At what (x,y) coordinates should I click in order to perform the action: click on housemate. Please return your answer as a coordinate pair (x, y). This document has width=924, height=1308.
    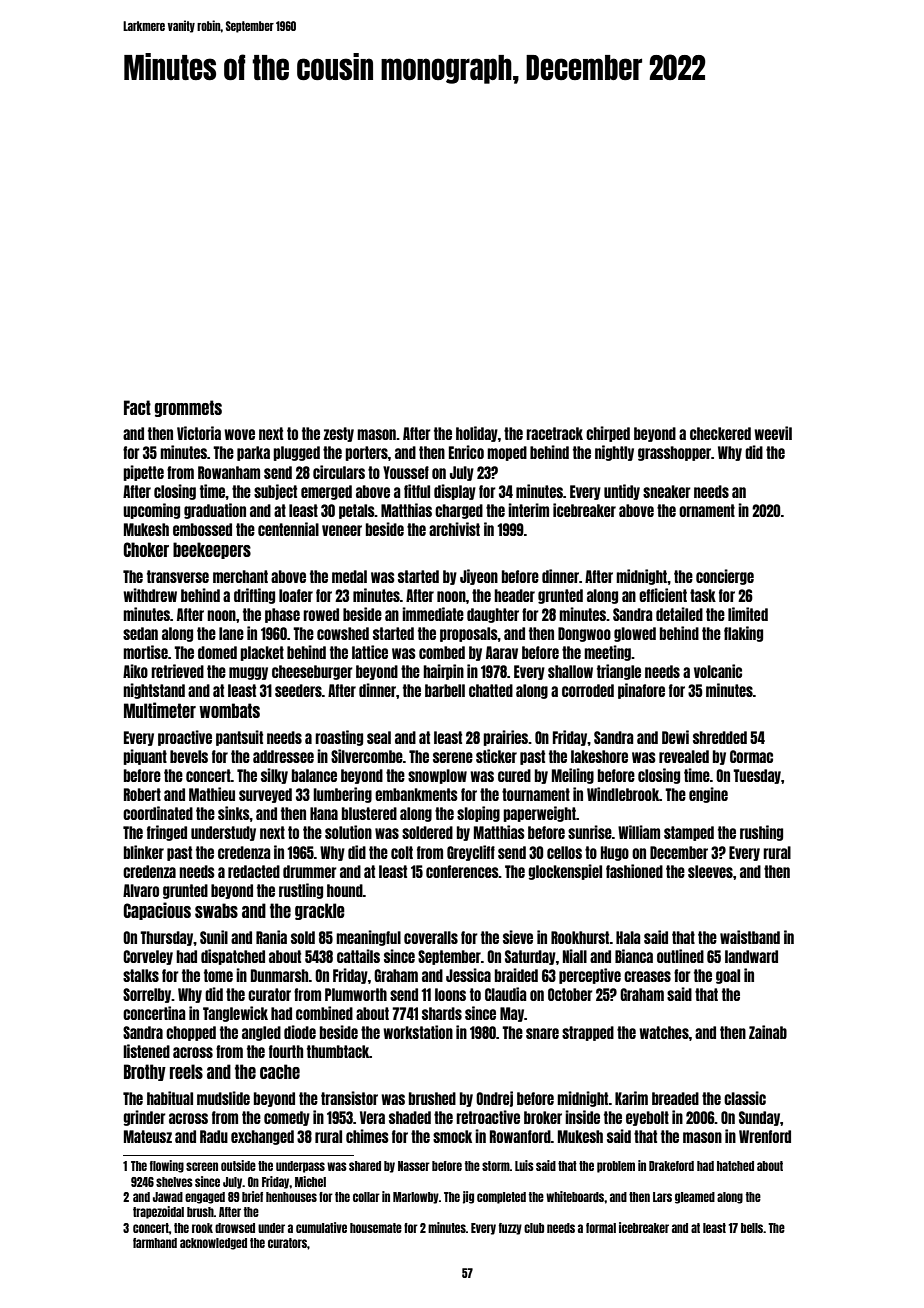
    Looking at the image, I should click on (376, 1228).
